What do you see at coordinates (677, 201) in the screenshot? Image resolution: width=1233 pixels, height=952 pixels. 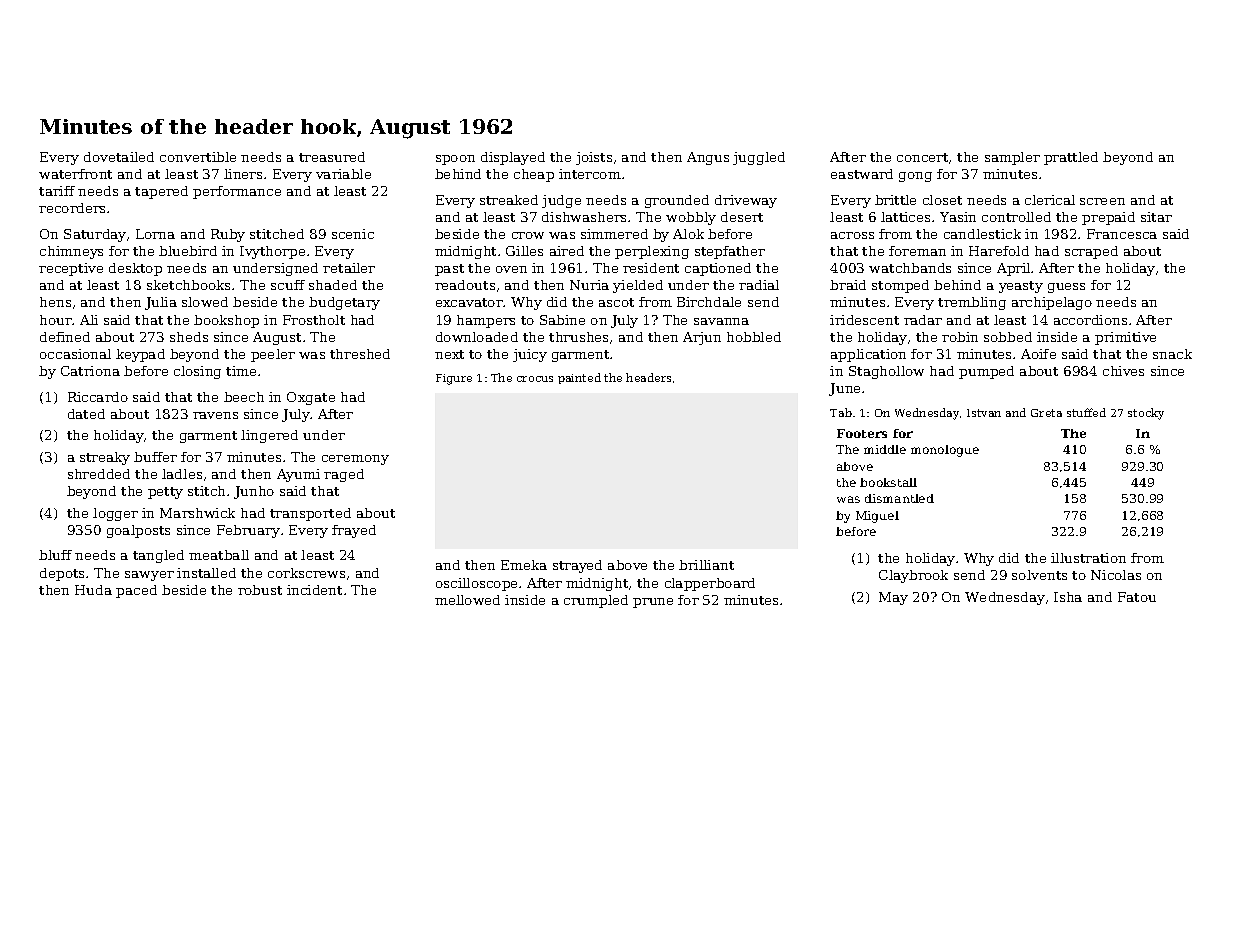 I see `grounded` at bounding box center [677, 201].
